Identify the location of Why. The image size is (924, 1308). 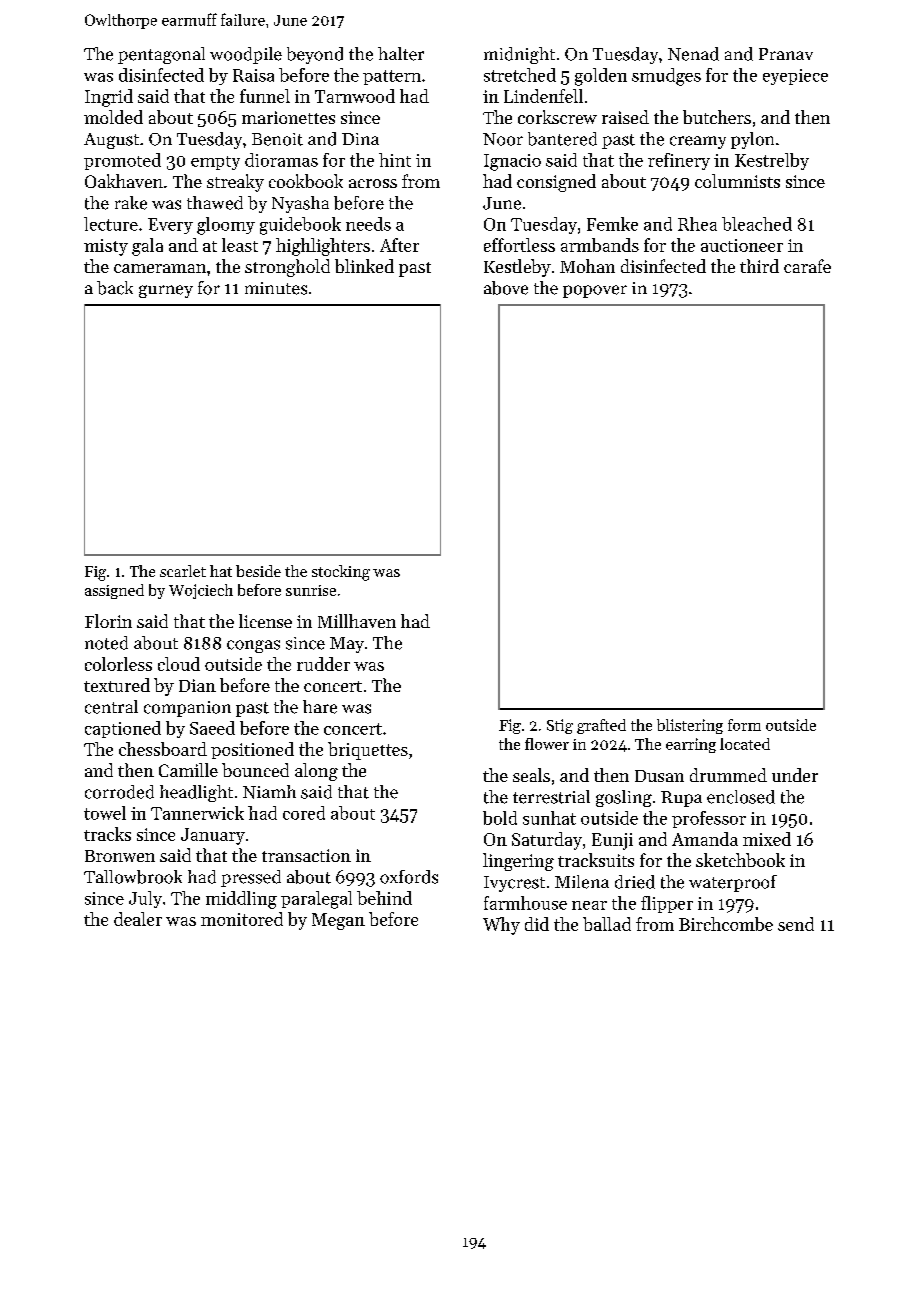
(501, 926).
